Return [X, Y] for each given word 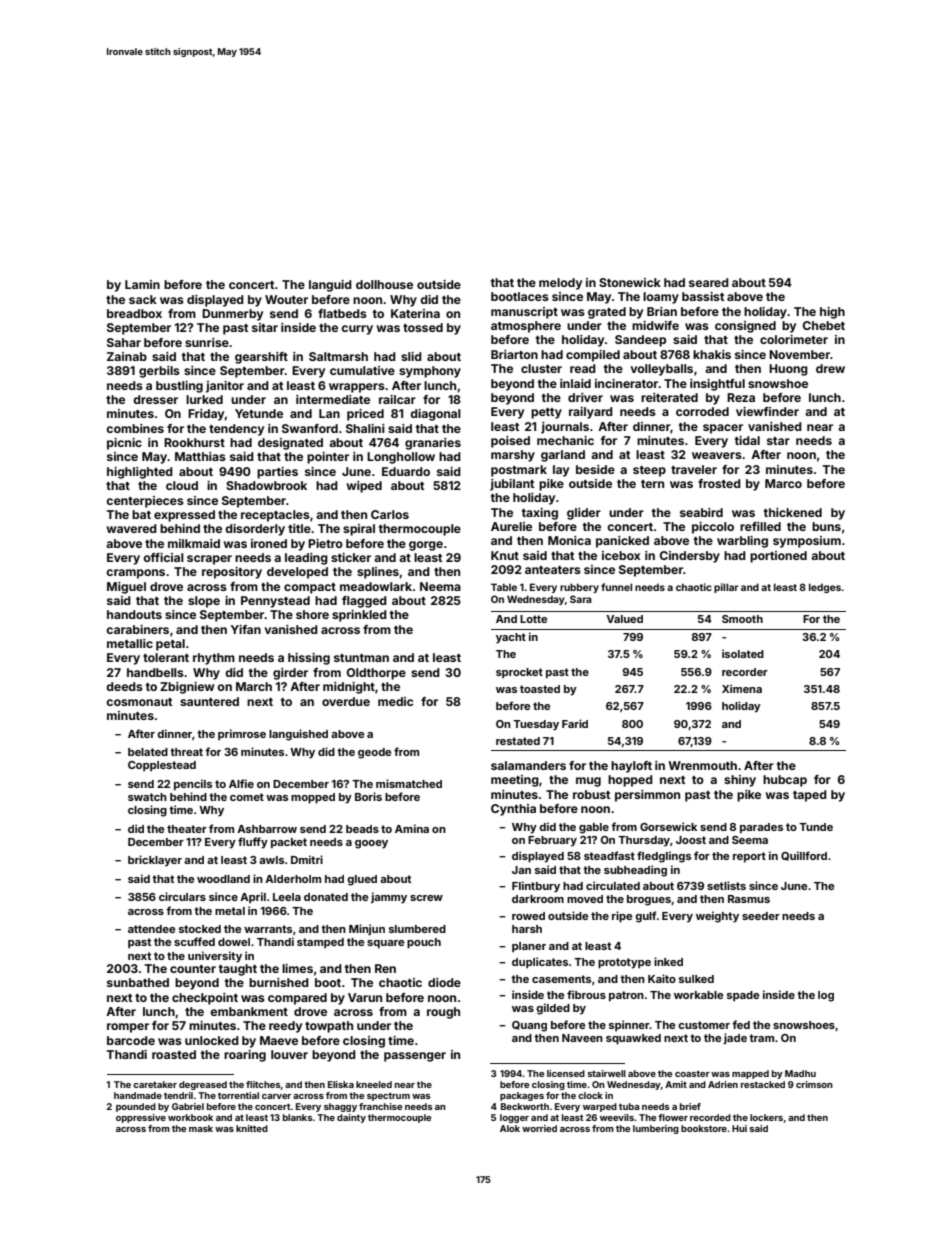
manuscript [524, 313]
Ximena [742, 688]
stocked [200, 929]
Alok [510, 1128]
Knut [505, 555]
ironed [269, 543]
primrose [242, 735]
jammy [389, 898]
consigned [745, 327]
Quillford [804, 856]
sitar [265, 327]
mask [201, 1128]
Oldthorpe [376, 674]
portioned [778, 557]
